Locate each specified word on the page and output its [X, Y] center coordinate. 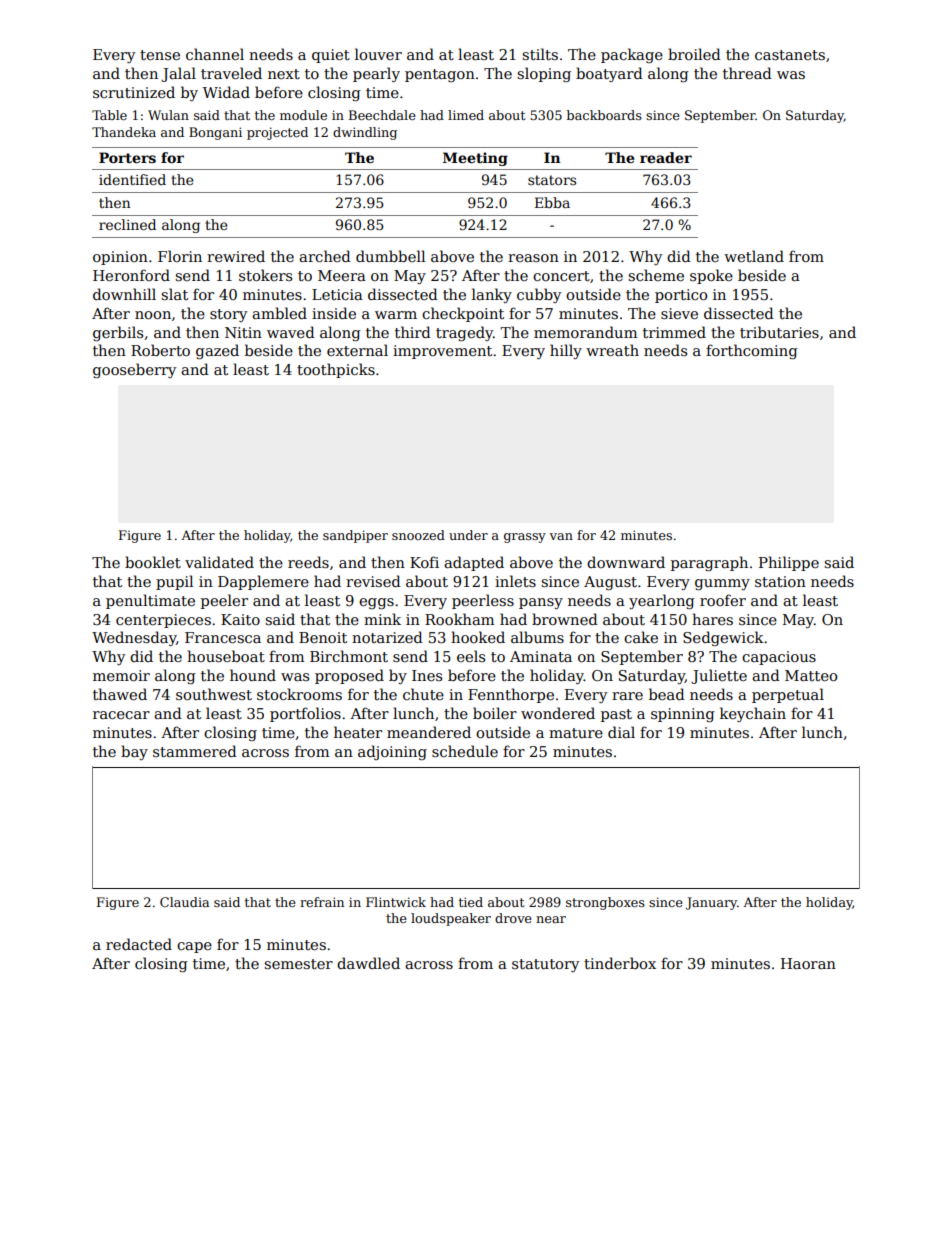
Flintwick [396, 902]
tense [160, 55]
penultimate [150, 601]
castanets [790, 55]
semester [298, 964]
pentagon [440, 75]
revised [373, 581]
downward [626, 562]
